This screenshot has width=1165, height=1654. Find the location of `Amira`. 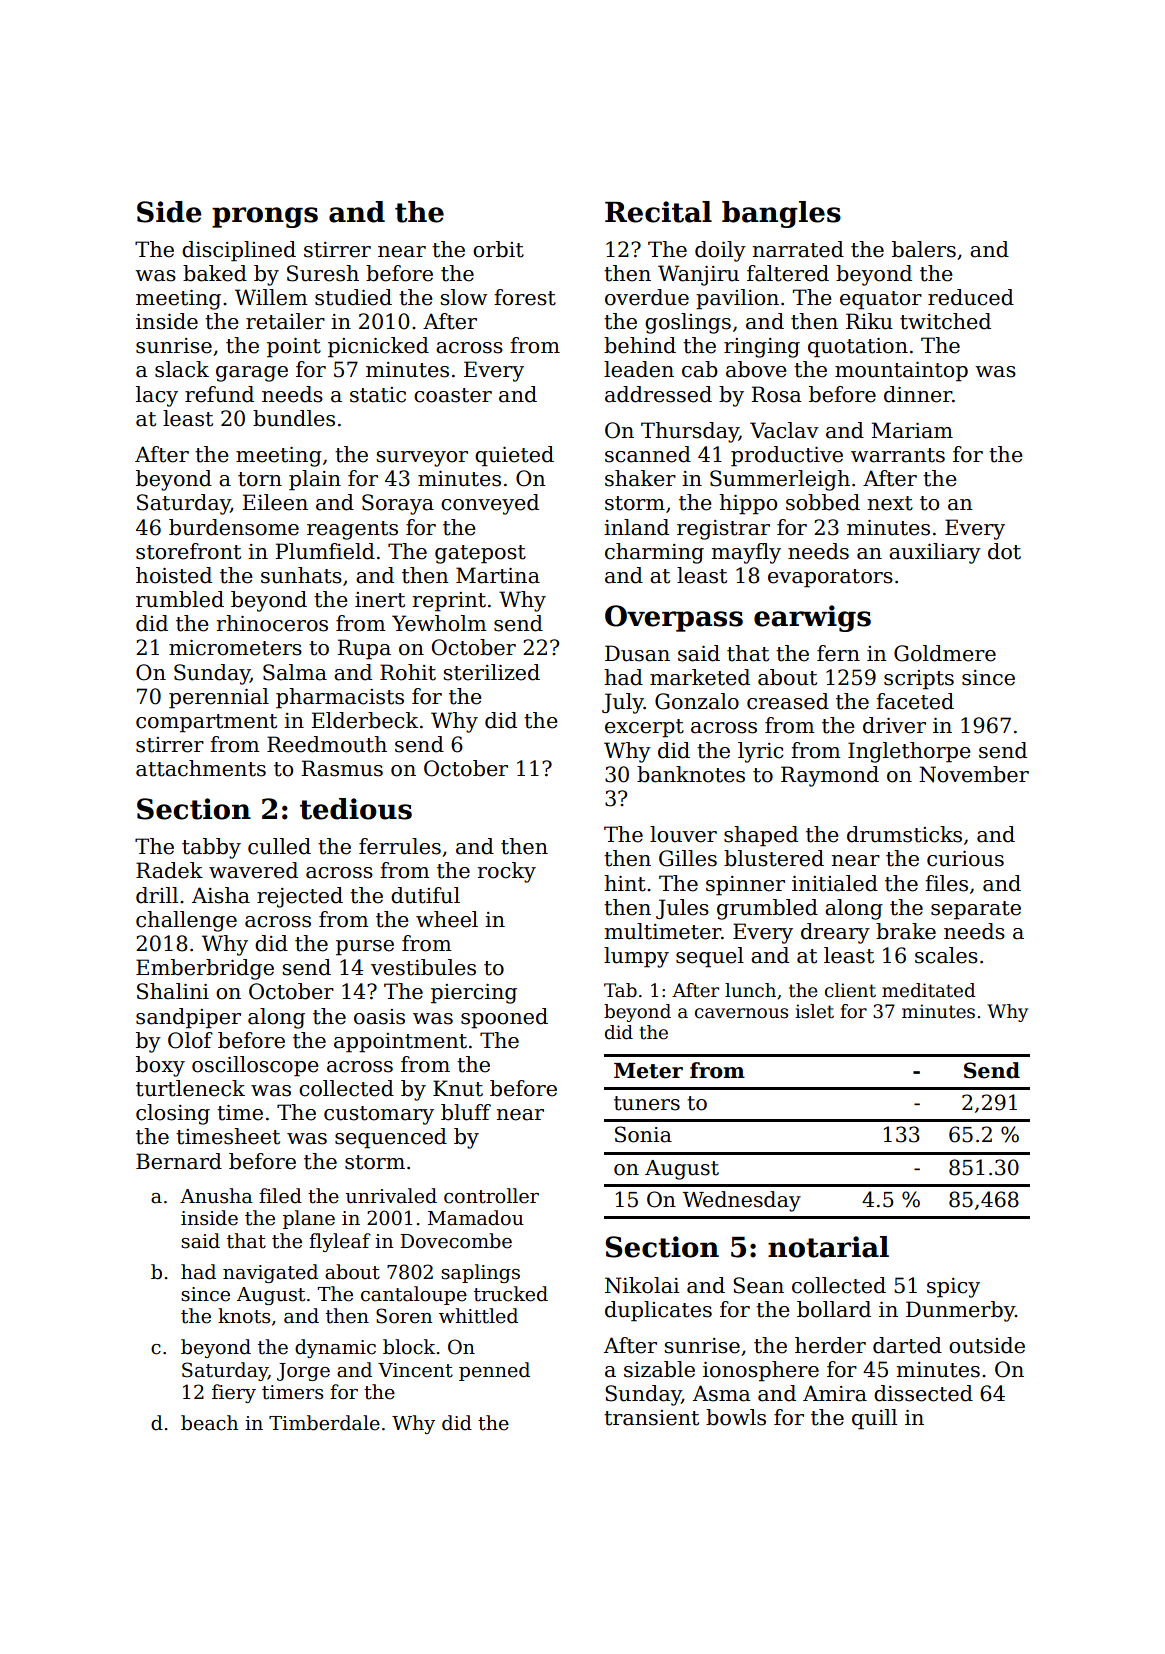

Amira is located at coordinates (835, 1393).
